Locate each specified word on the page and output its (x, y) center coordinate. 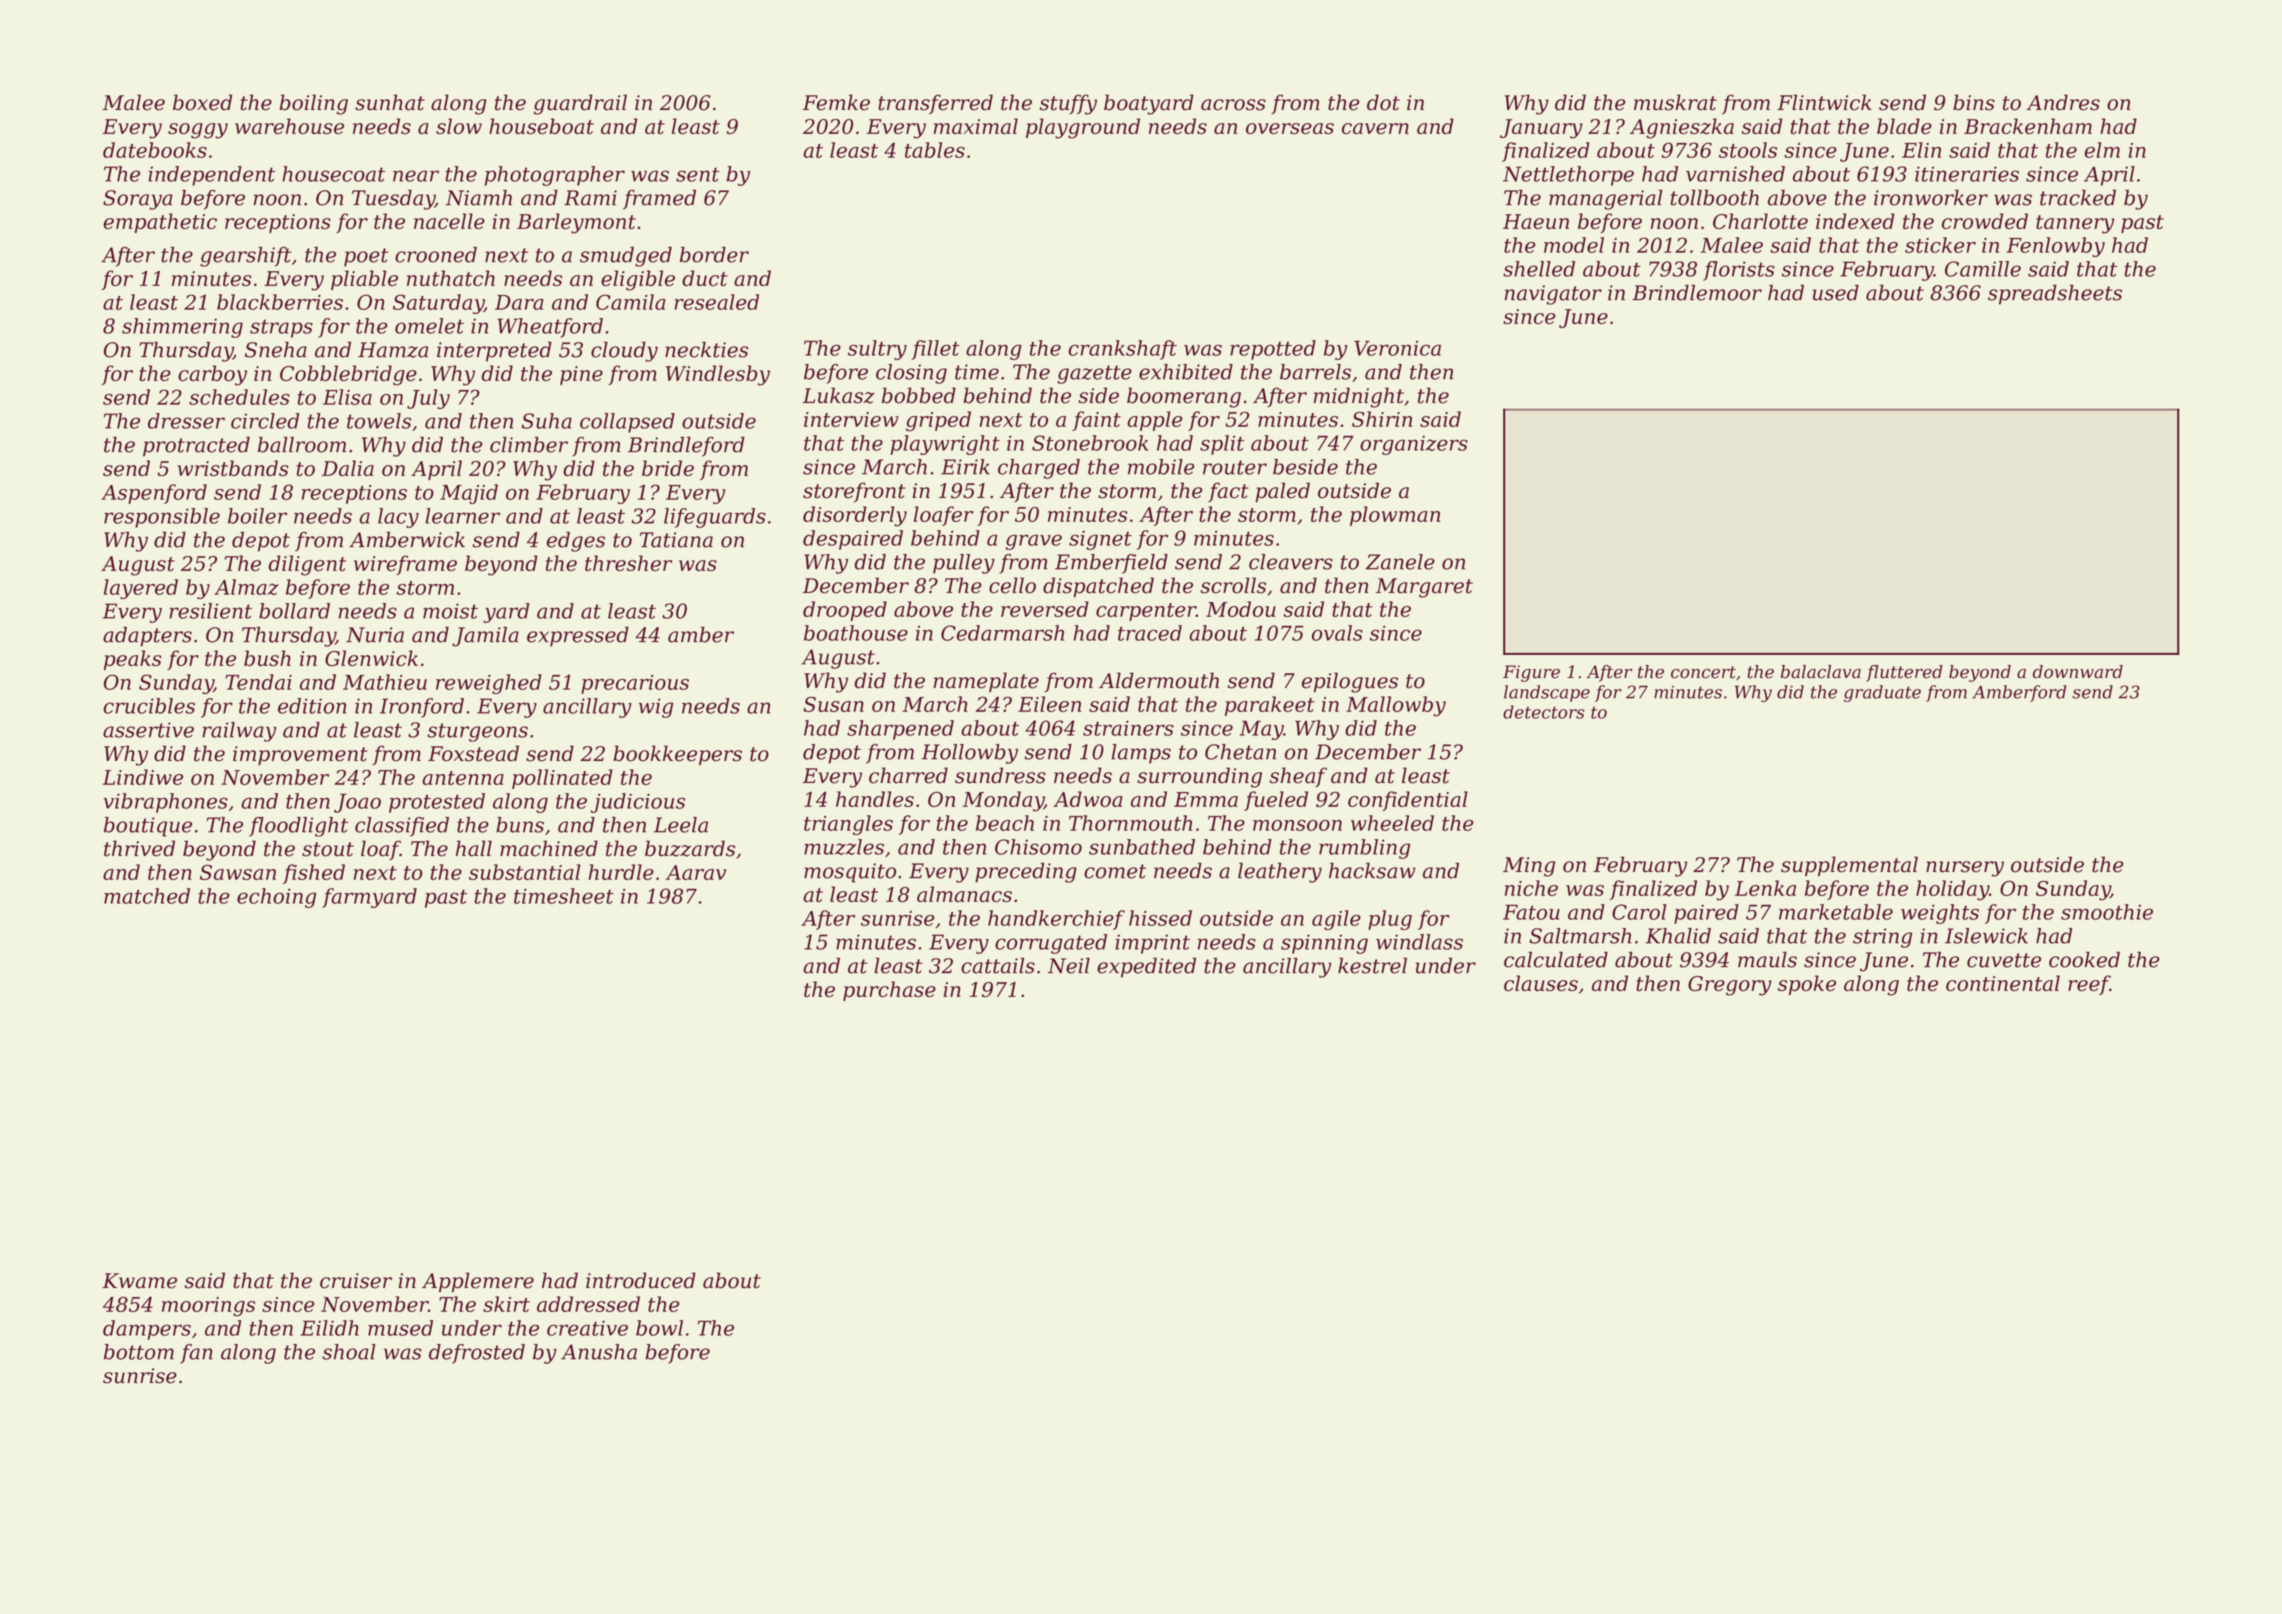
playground (1083, 128)
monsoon (1297, 825)
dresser (186, 421)
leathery (1280, 873)
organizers (1414, 445)
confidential (1408, 801)
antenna (463, 778)
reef (2089, 985)
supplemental (1849, 866)
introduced (641, 1280)
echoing (276, 898)
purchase (889, 991)
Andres (2063, 102)
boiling (313, 104)
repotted (1273, 350)
